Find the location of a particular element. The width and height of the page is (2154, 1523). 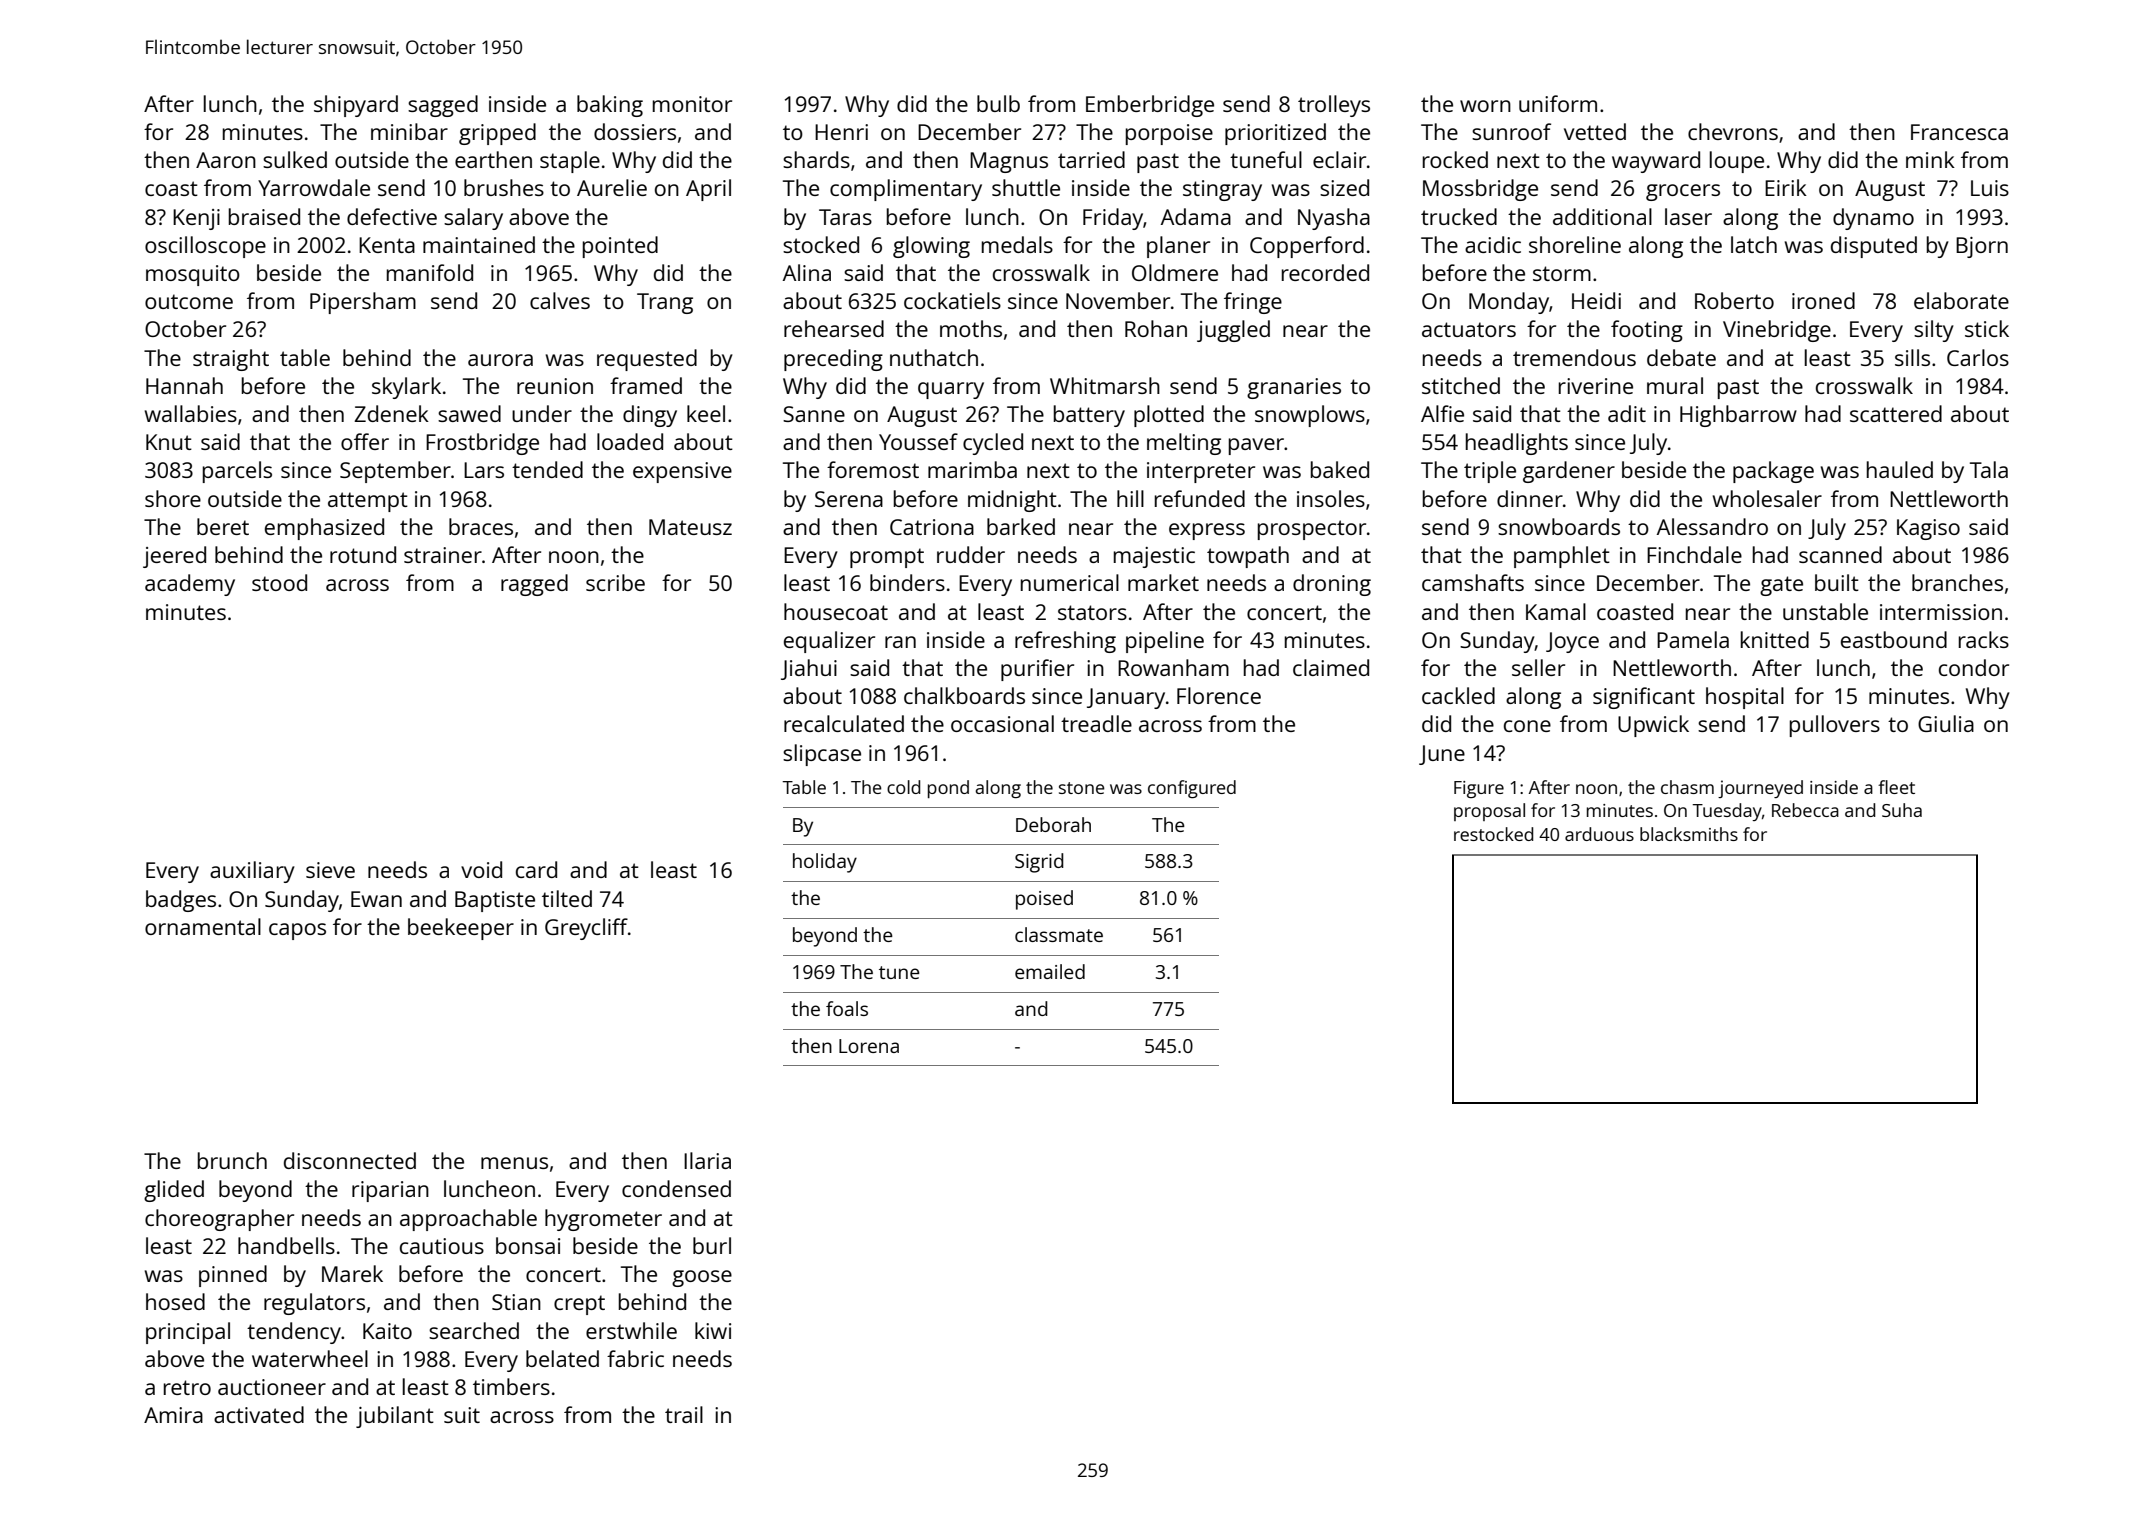

disputed is located at coordinates (1874, 247).
